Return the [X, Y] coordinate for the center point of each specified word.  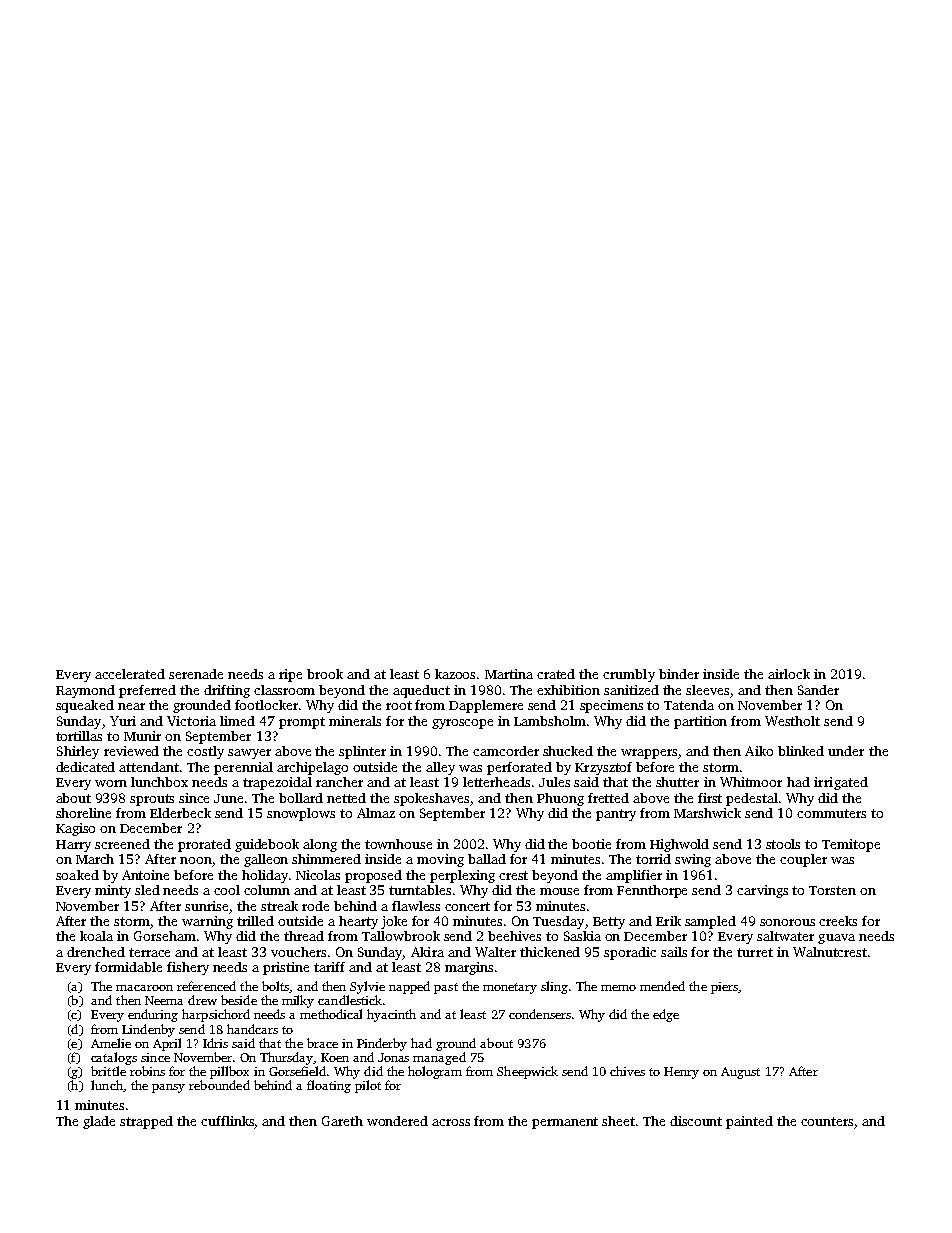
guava [836, 939]
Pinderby [382, 1044]
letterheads [496, 782]
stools [783, 844]
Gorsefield [297, 1071]
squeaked [85, 706]
